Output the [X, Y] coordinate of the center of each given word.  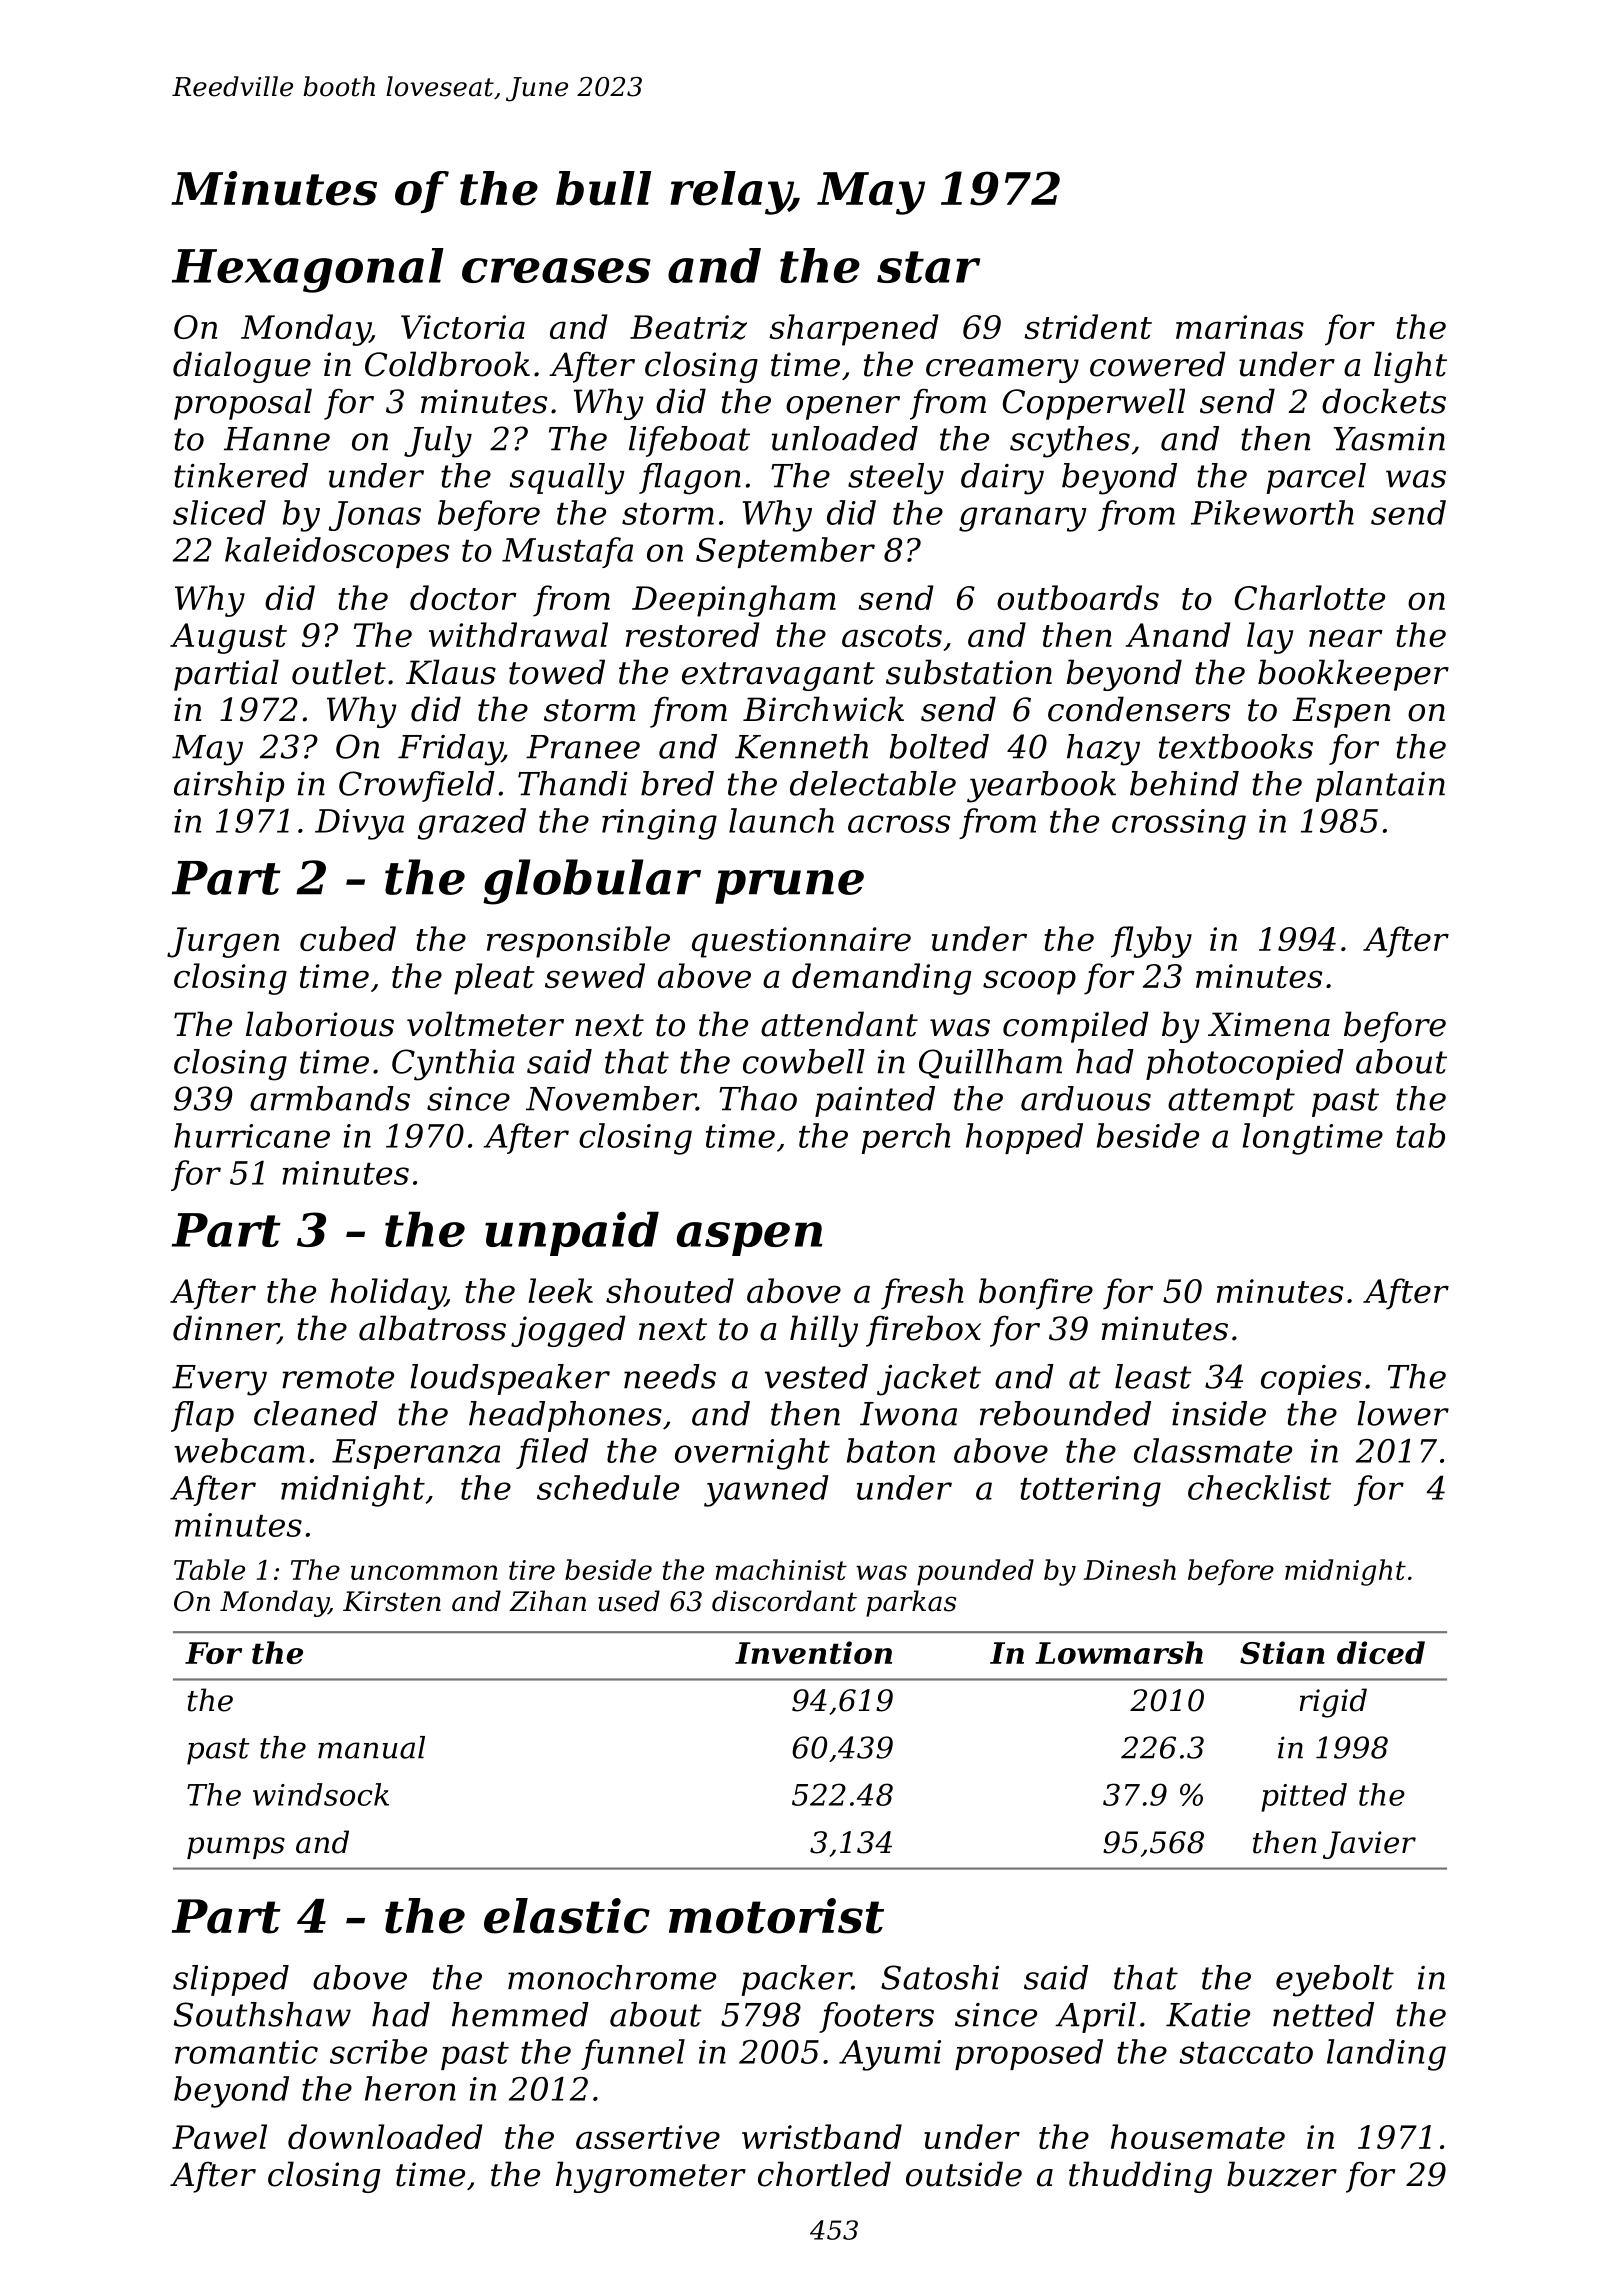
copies [1311, 1380]
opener [843, 408]
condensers [1139, 709]
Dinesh [1129, 1569]
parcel [1316, 478]
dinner [225, 1329]
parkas [911, 1603]
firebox [923, 1331]
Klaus [451, 672]
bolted [939, 746]
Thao [758, 1098]
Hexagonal [308, 270]
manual [371, 1747]
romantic [246, 2052]
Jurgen [223, 942]
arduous [1086, 1098]
